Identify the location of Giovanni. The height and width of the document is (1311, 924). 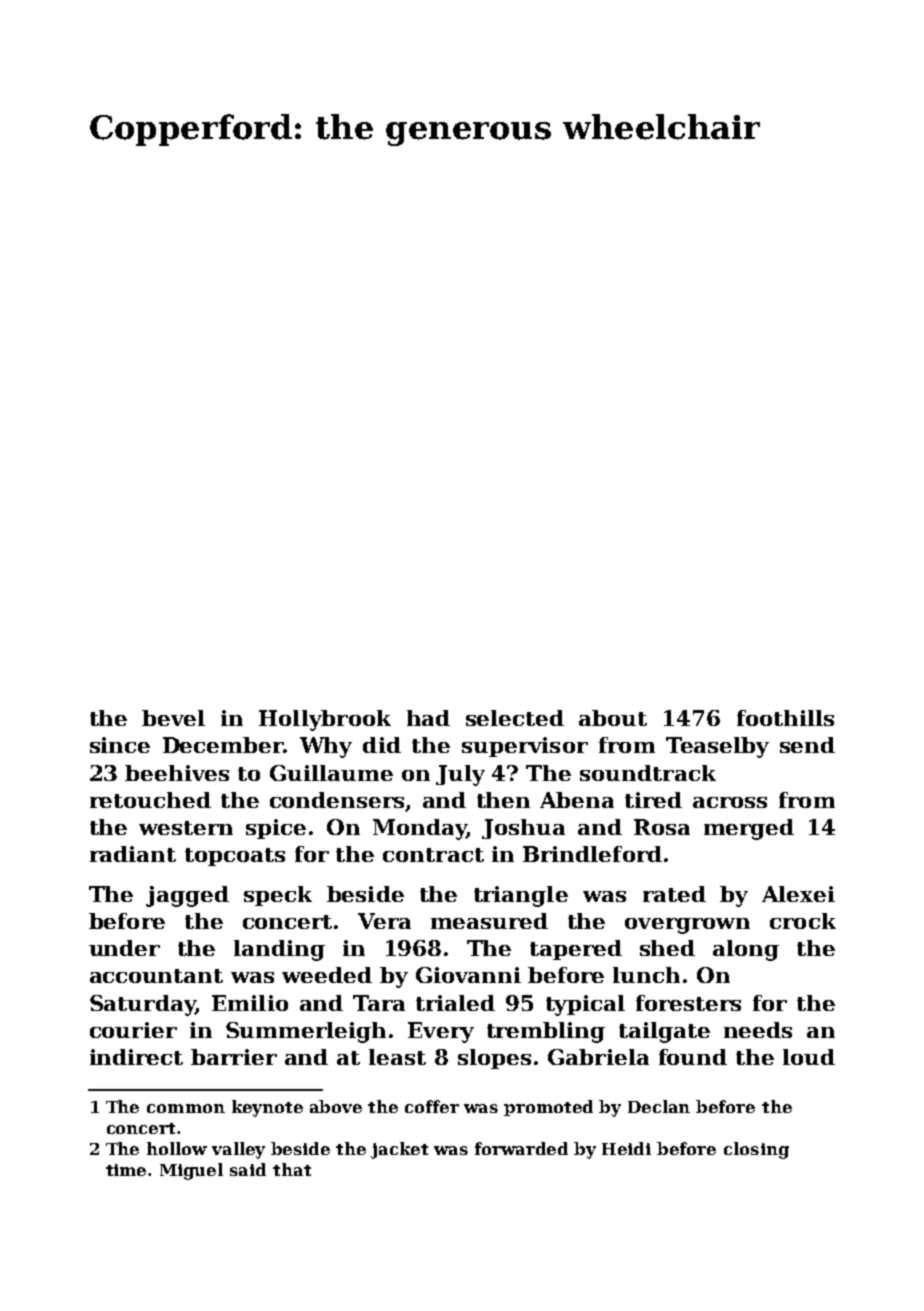
(468, 975).
